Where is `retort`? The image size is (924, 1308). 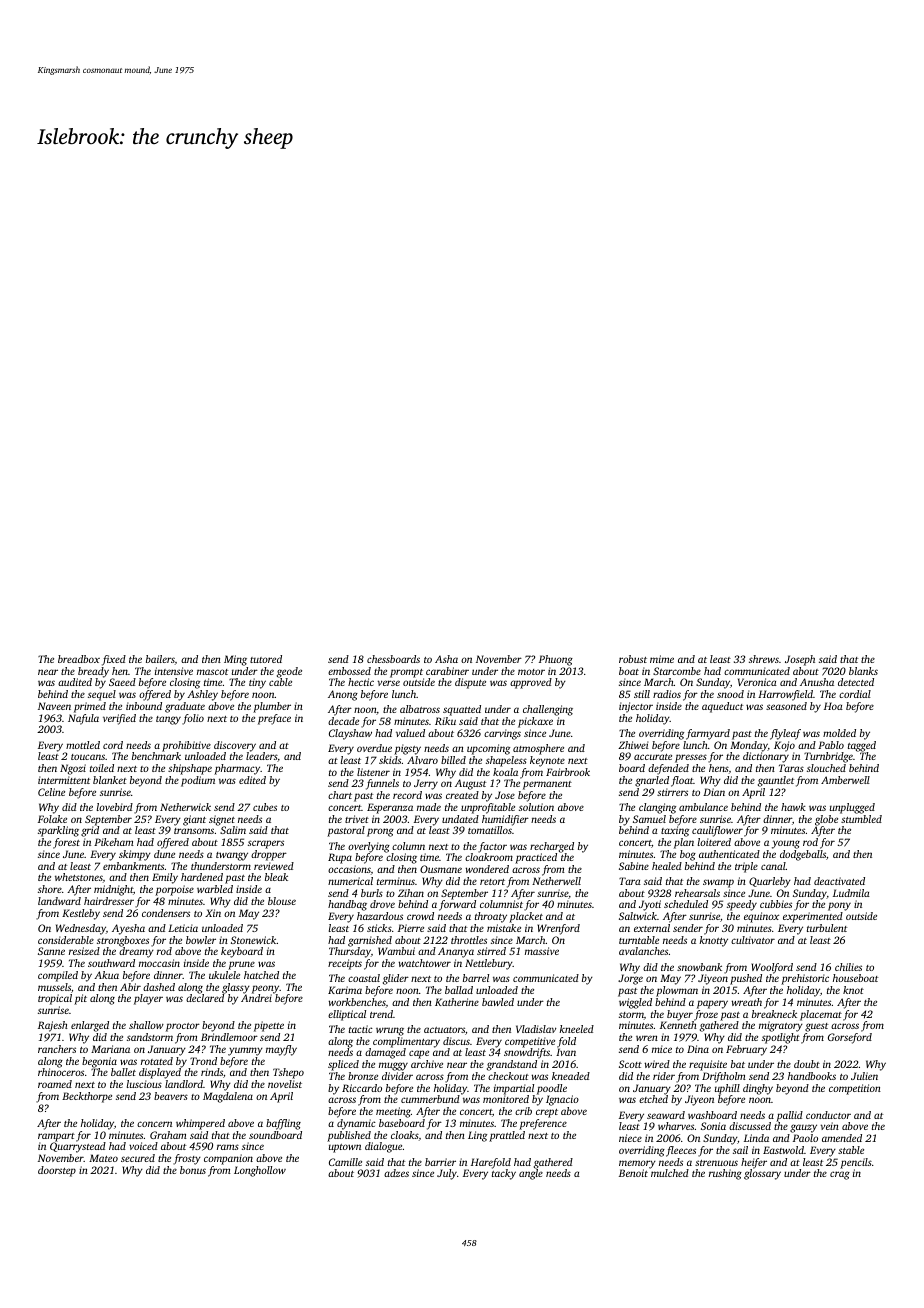 retort is located at coordinates (492, 882).
